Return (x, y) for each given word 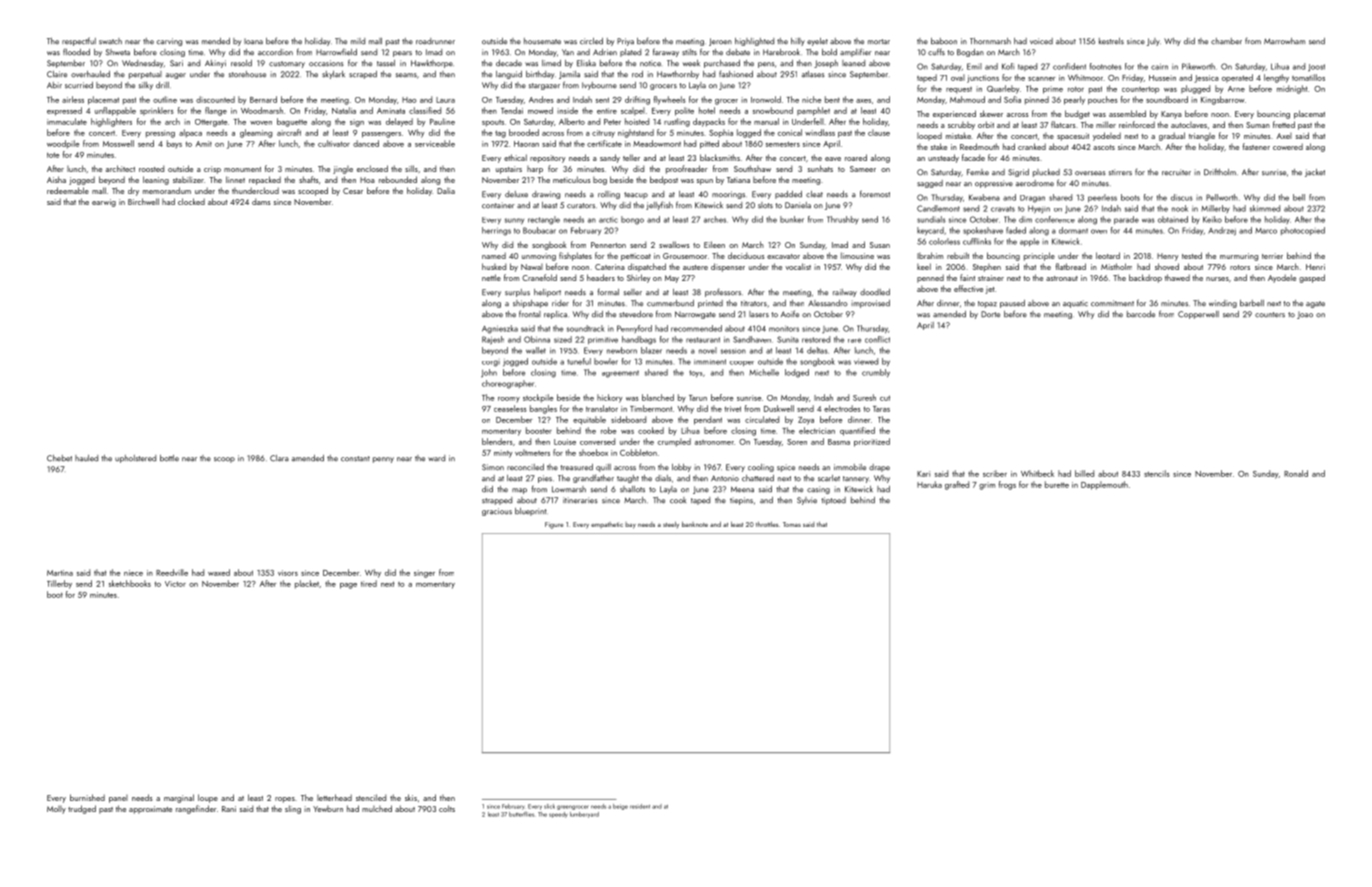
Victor (175, 584)
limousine (857, 255)
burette (1057, 484)
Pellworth (1222, 197)
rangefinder (196, 809)
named (494, 255)
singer (424, 574)
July (1153, 42)
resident (640, 806)
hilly (798, 42)
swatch (110, 41)
